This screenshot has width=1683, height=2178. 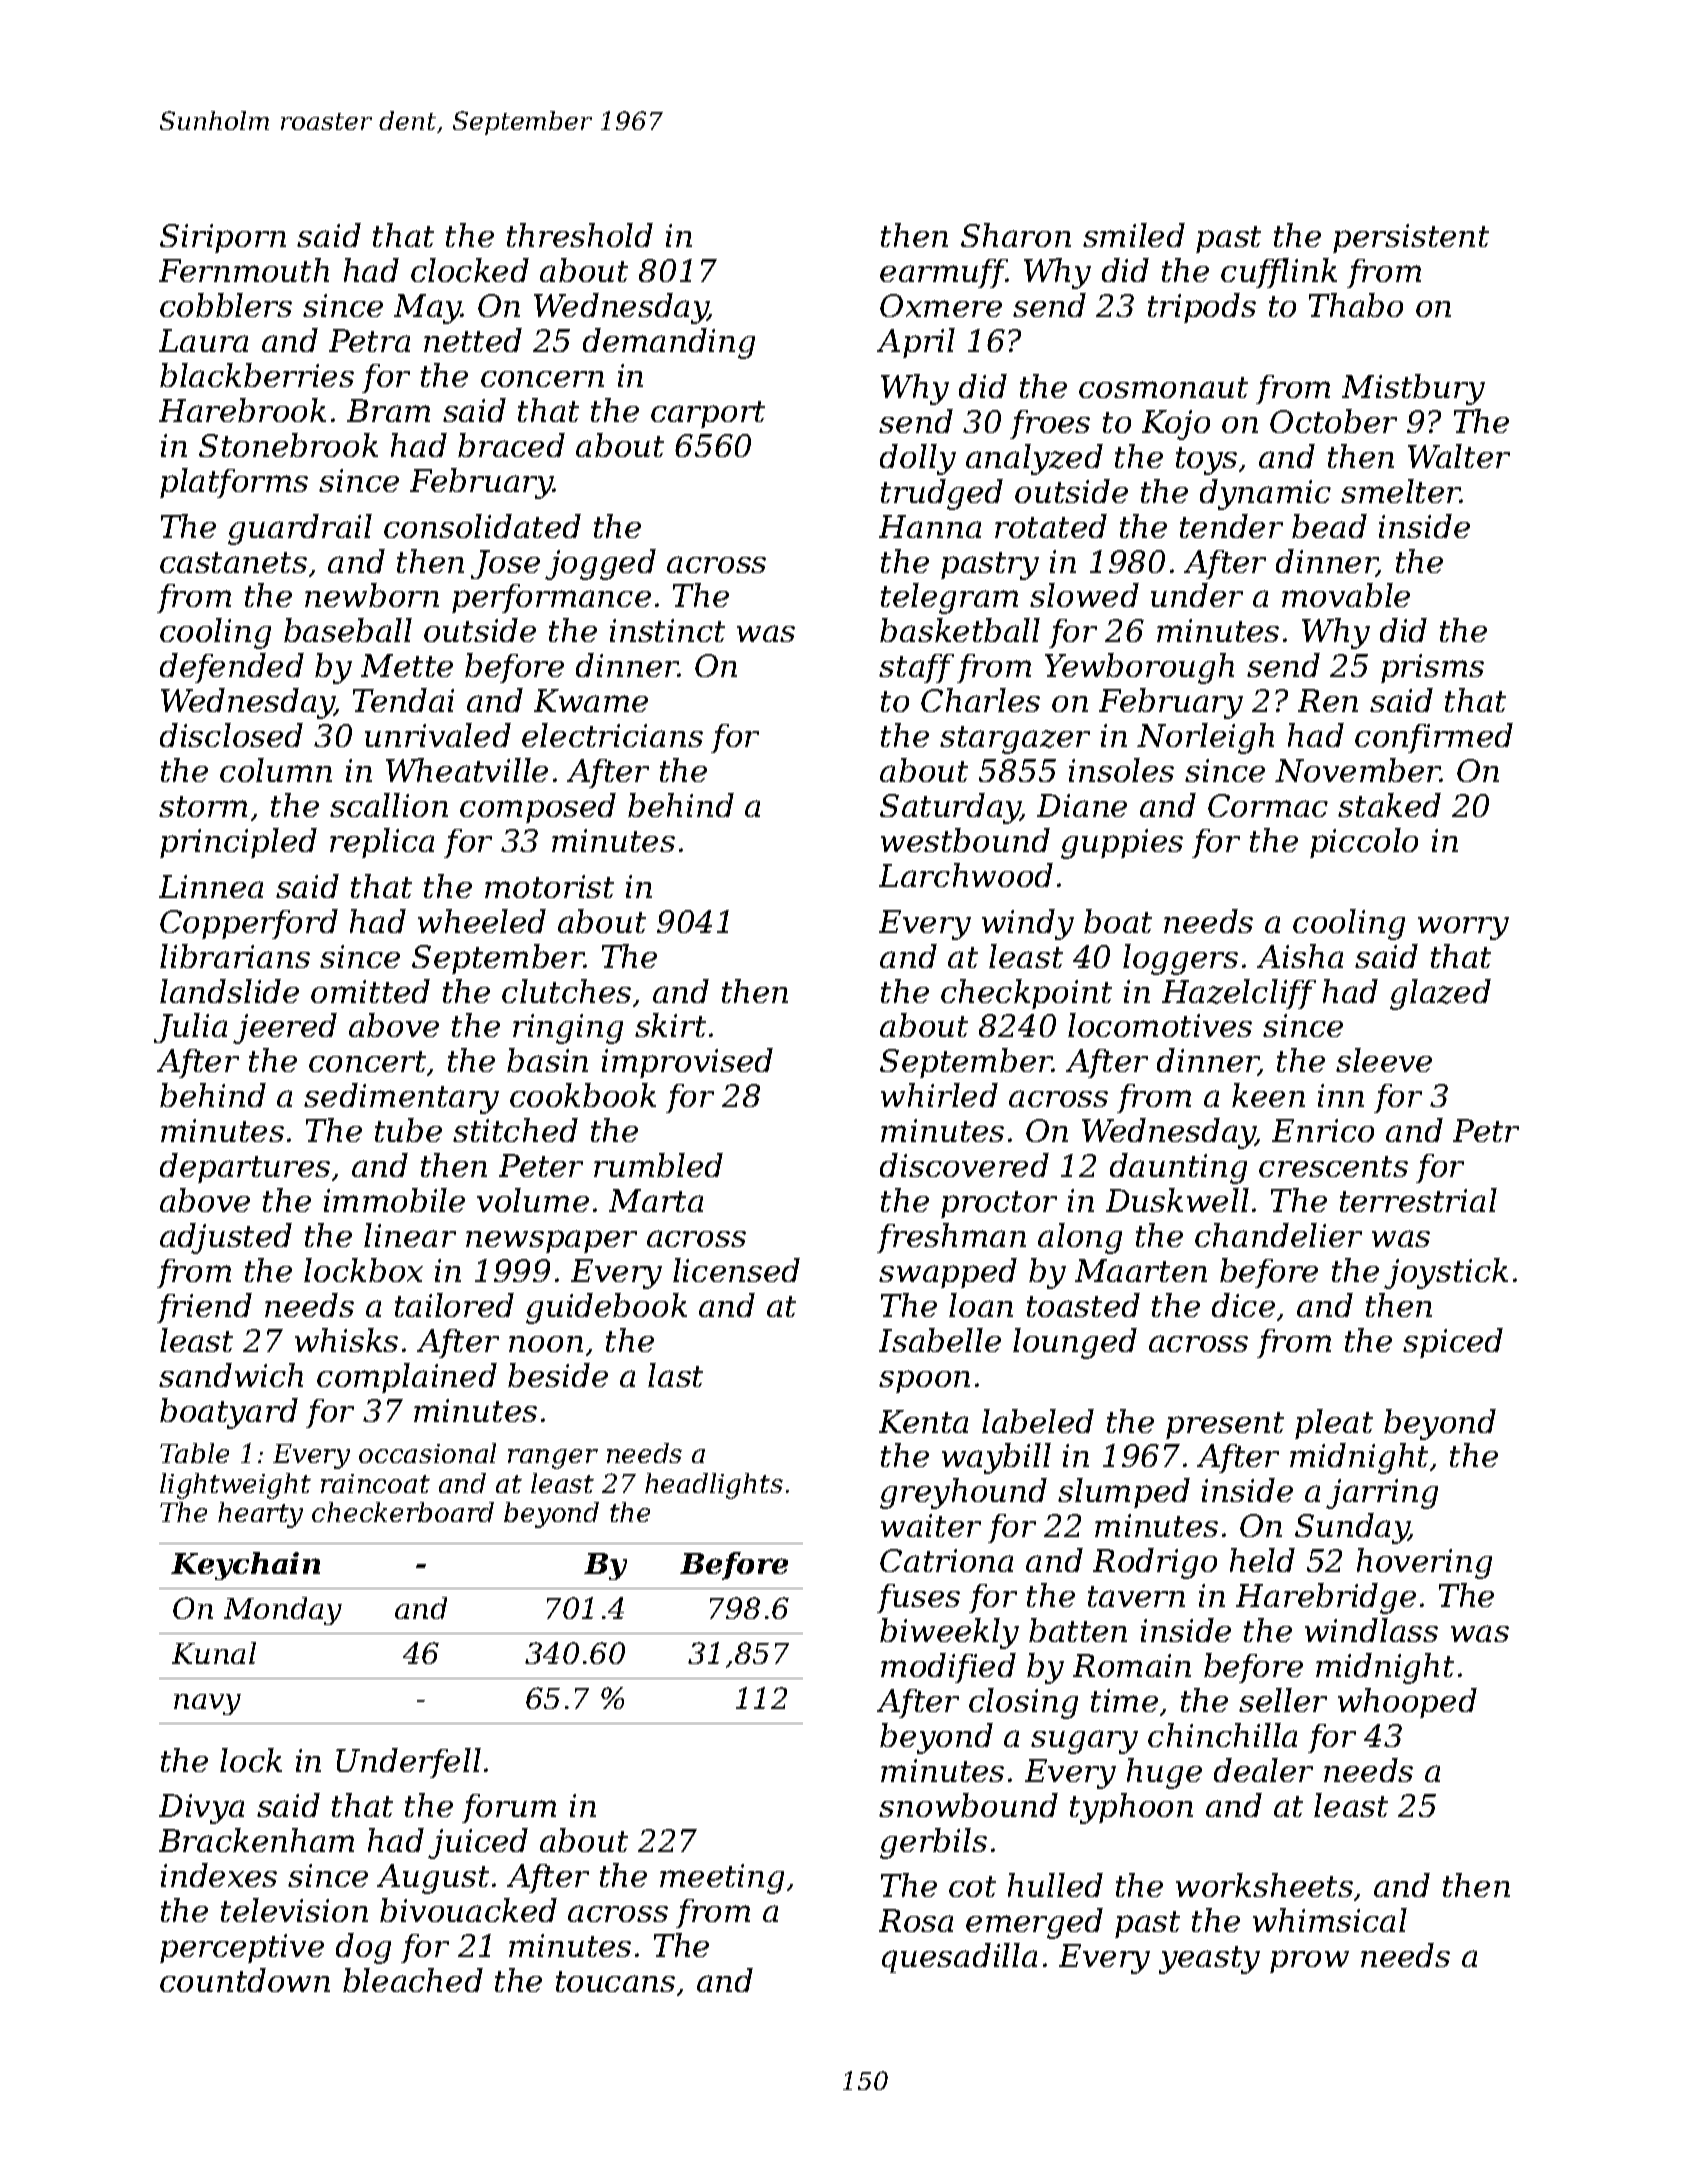 I want to click on forum, so click(x=509, y=1808).
